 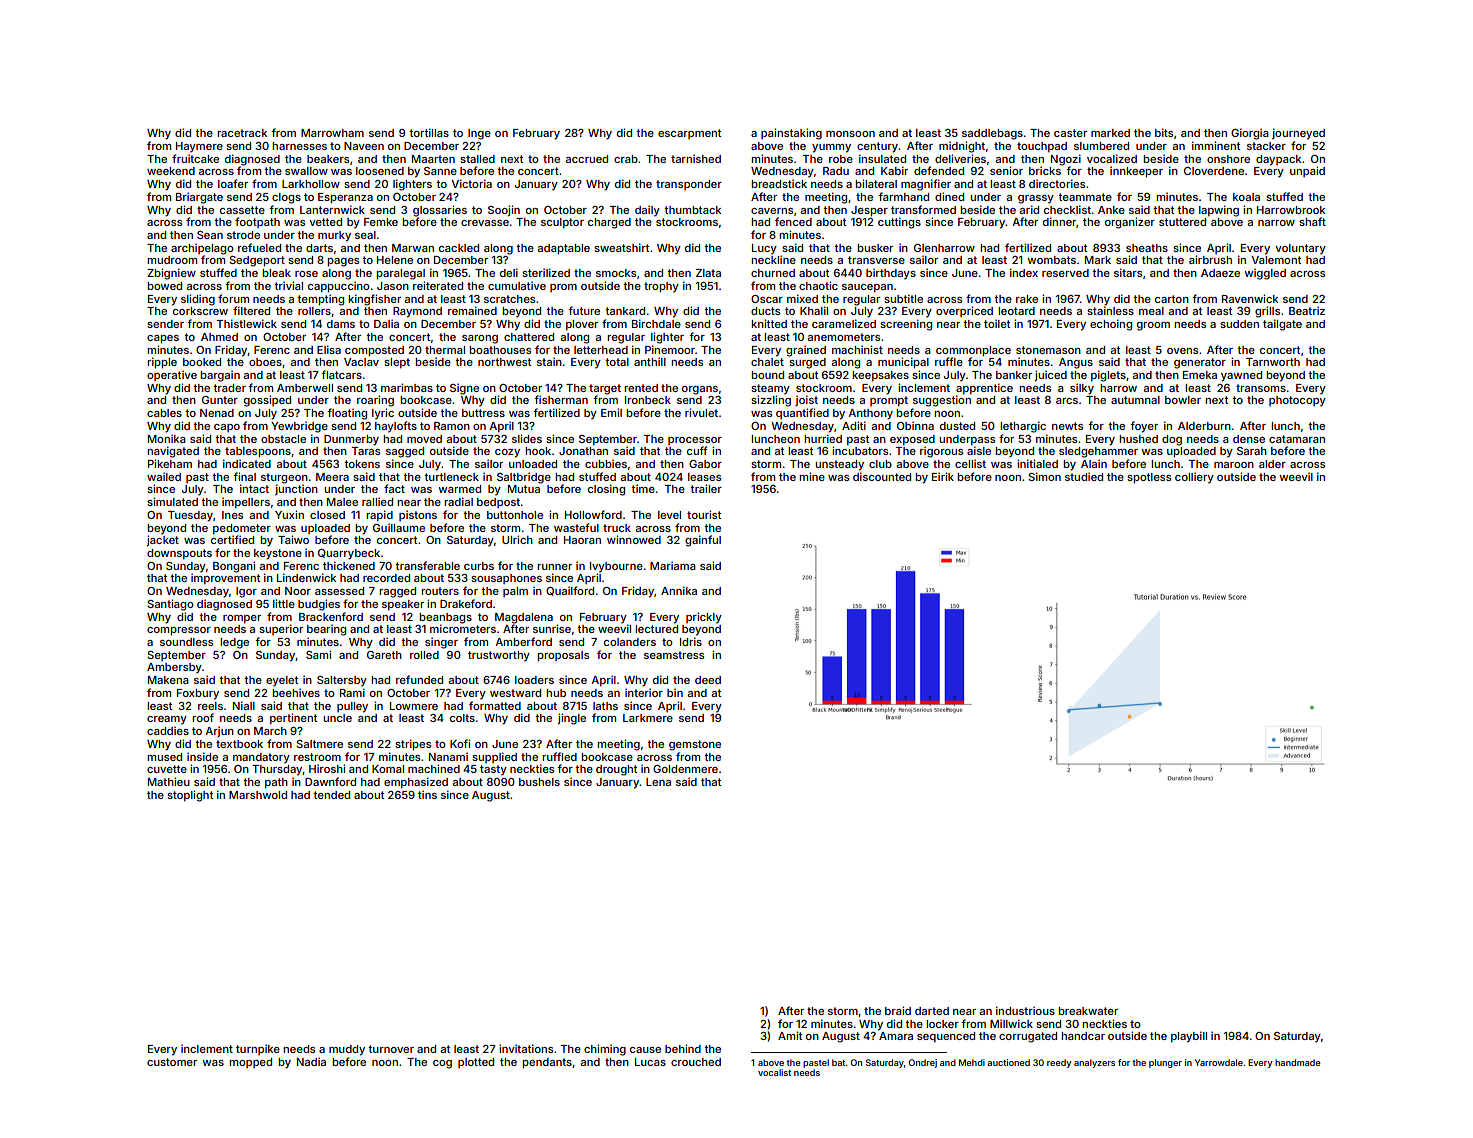 What do you see at coordinates (258, 1049) in the document?
I see `turnpike` at bounding box center [258, 1049].
